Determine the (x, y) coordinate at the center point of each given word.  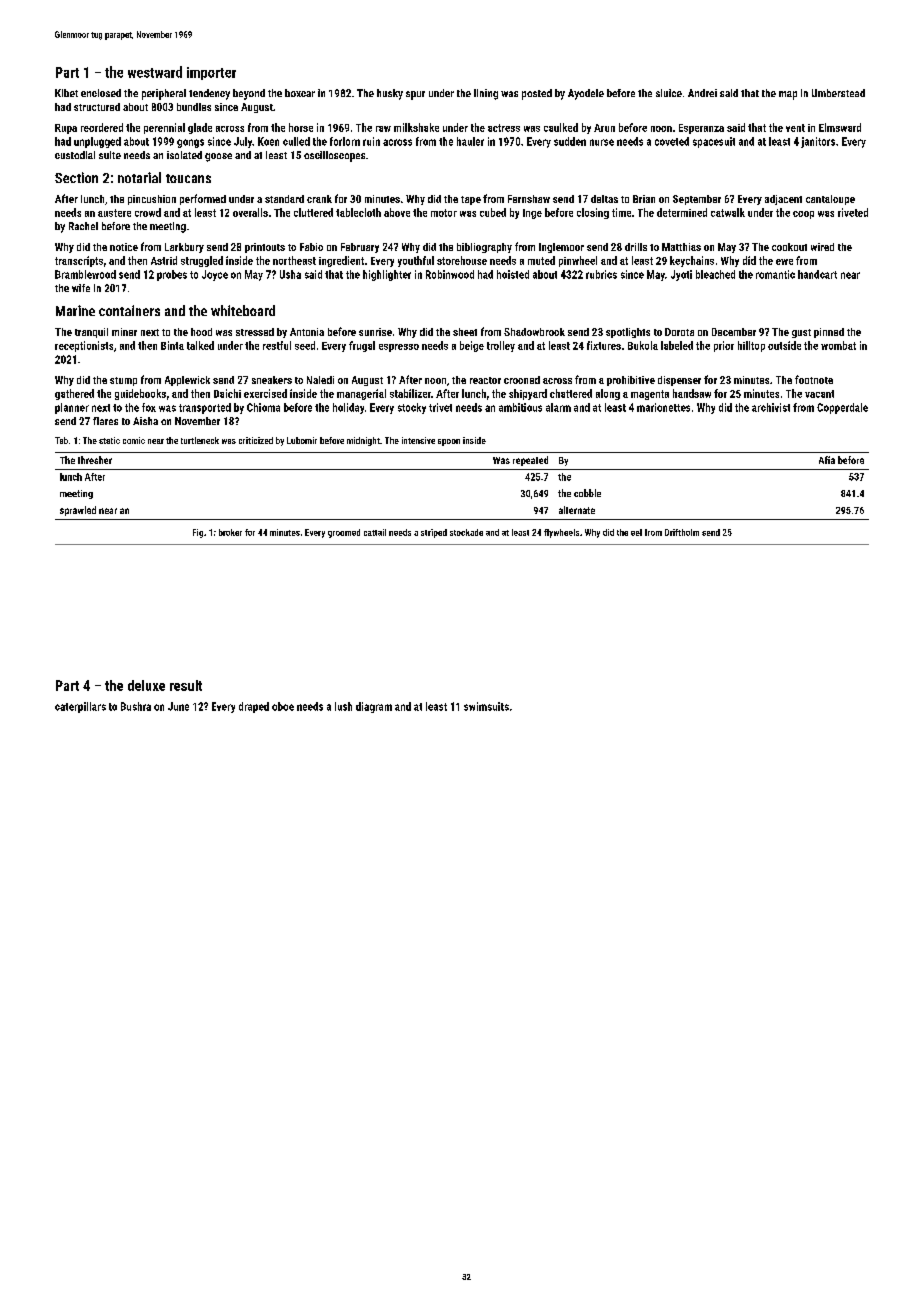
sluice (669, 93)
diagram (374, 707)
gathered (74, 394)
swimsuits (486, 706)
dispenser (679, 381)
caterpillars (80, 707)
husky (390, 94)
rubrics (601, 274)
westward (155, 72)
